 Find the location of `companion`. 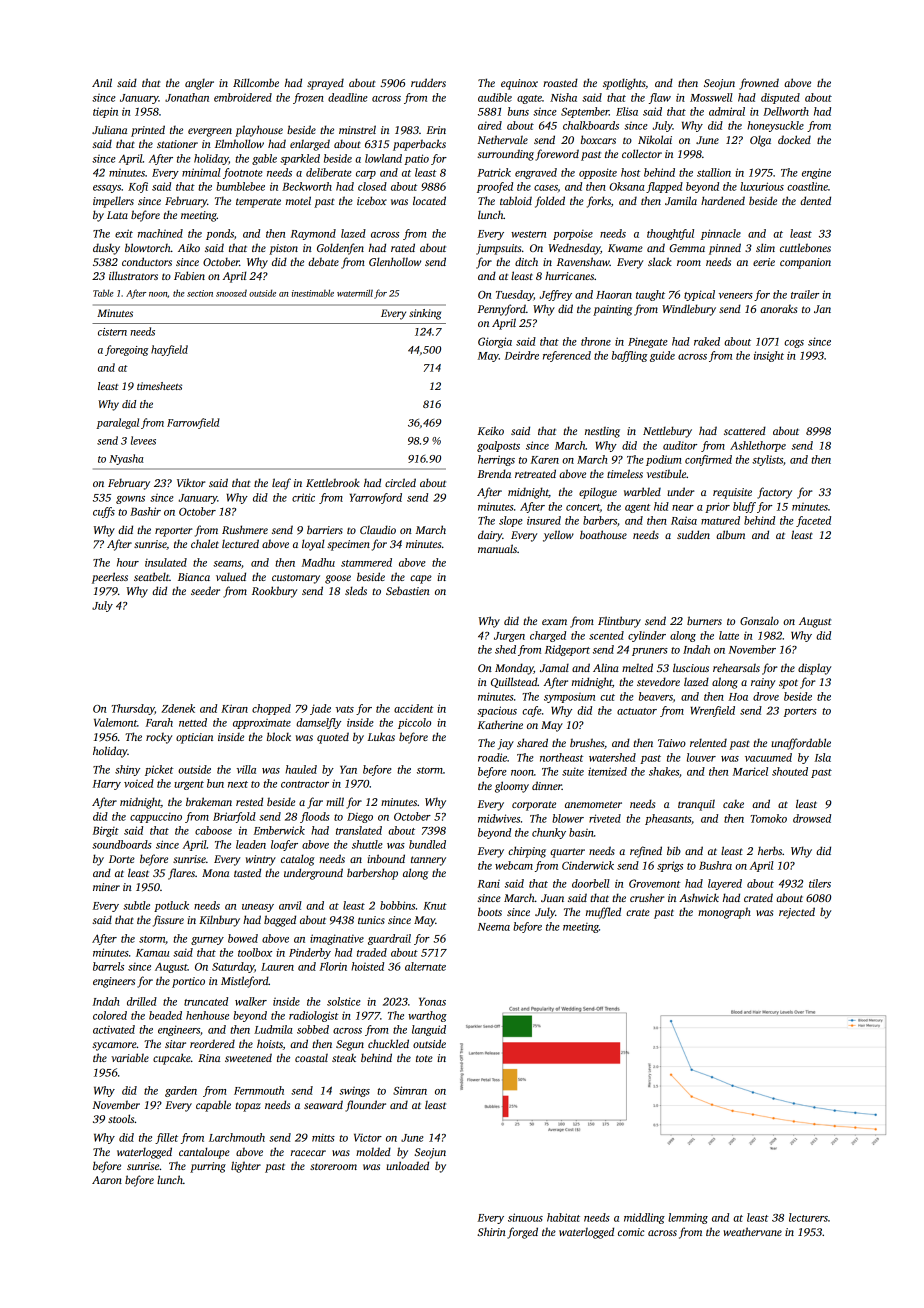

companion is located at coordinates (805, 263).
